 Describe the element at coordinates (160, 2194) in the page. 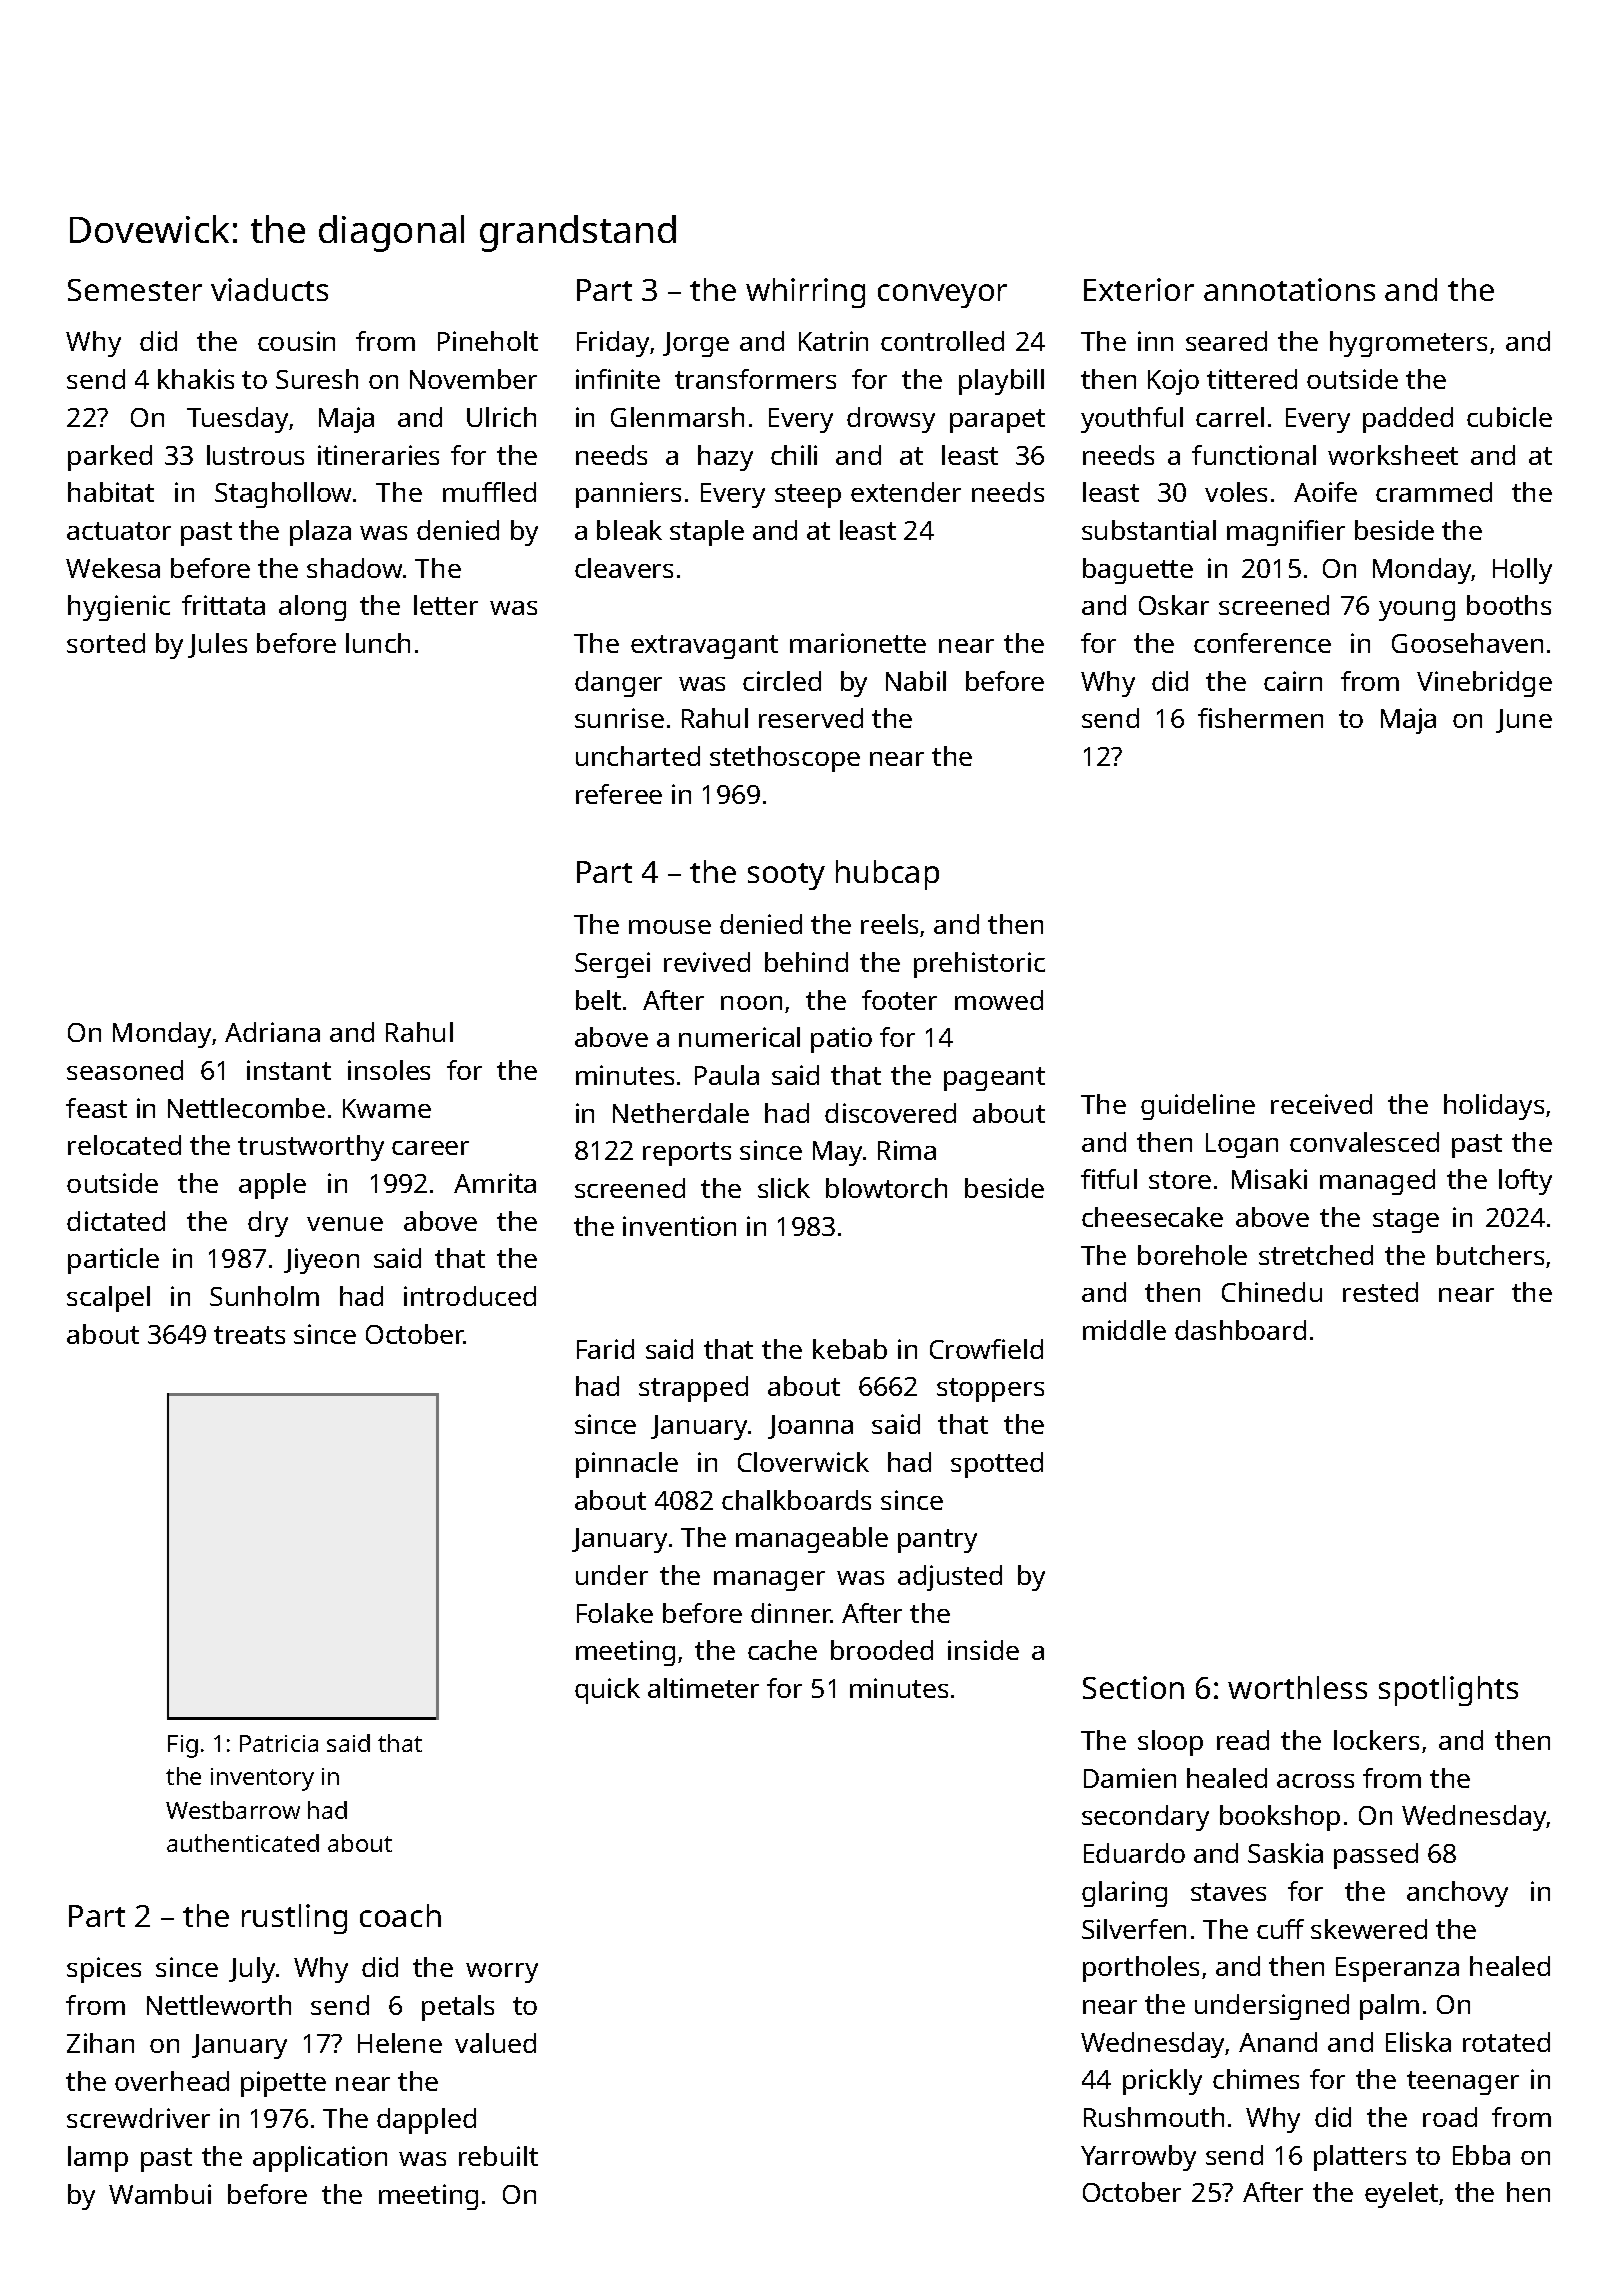

I see `Wambui` at that location.
